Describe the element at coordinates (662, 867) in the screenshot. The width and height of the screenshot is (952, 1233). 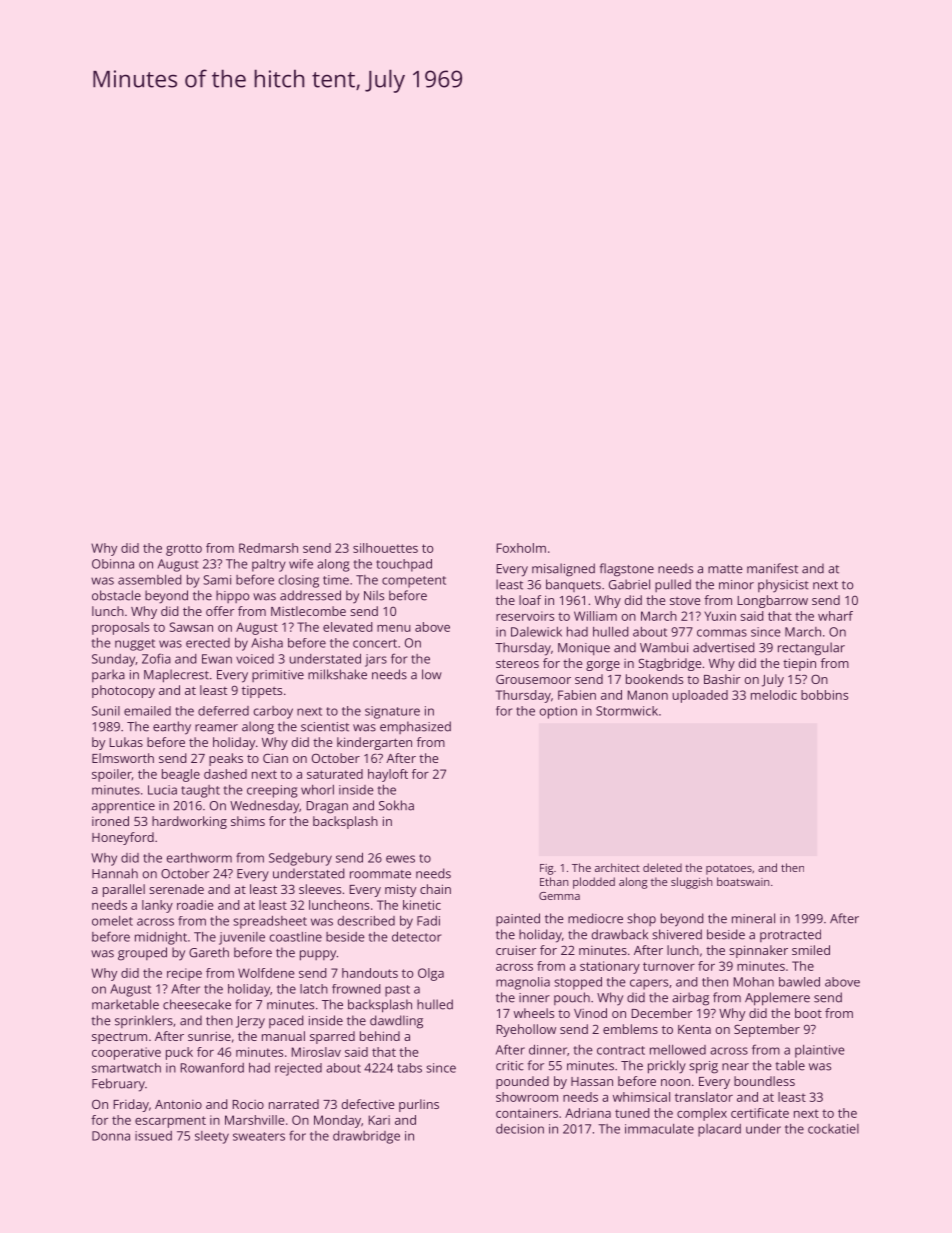
I see `deleted` at that location.
